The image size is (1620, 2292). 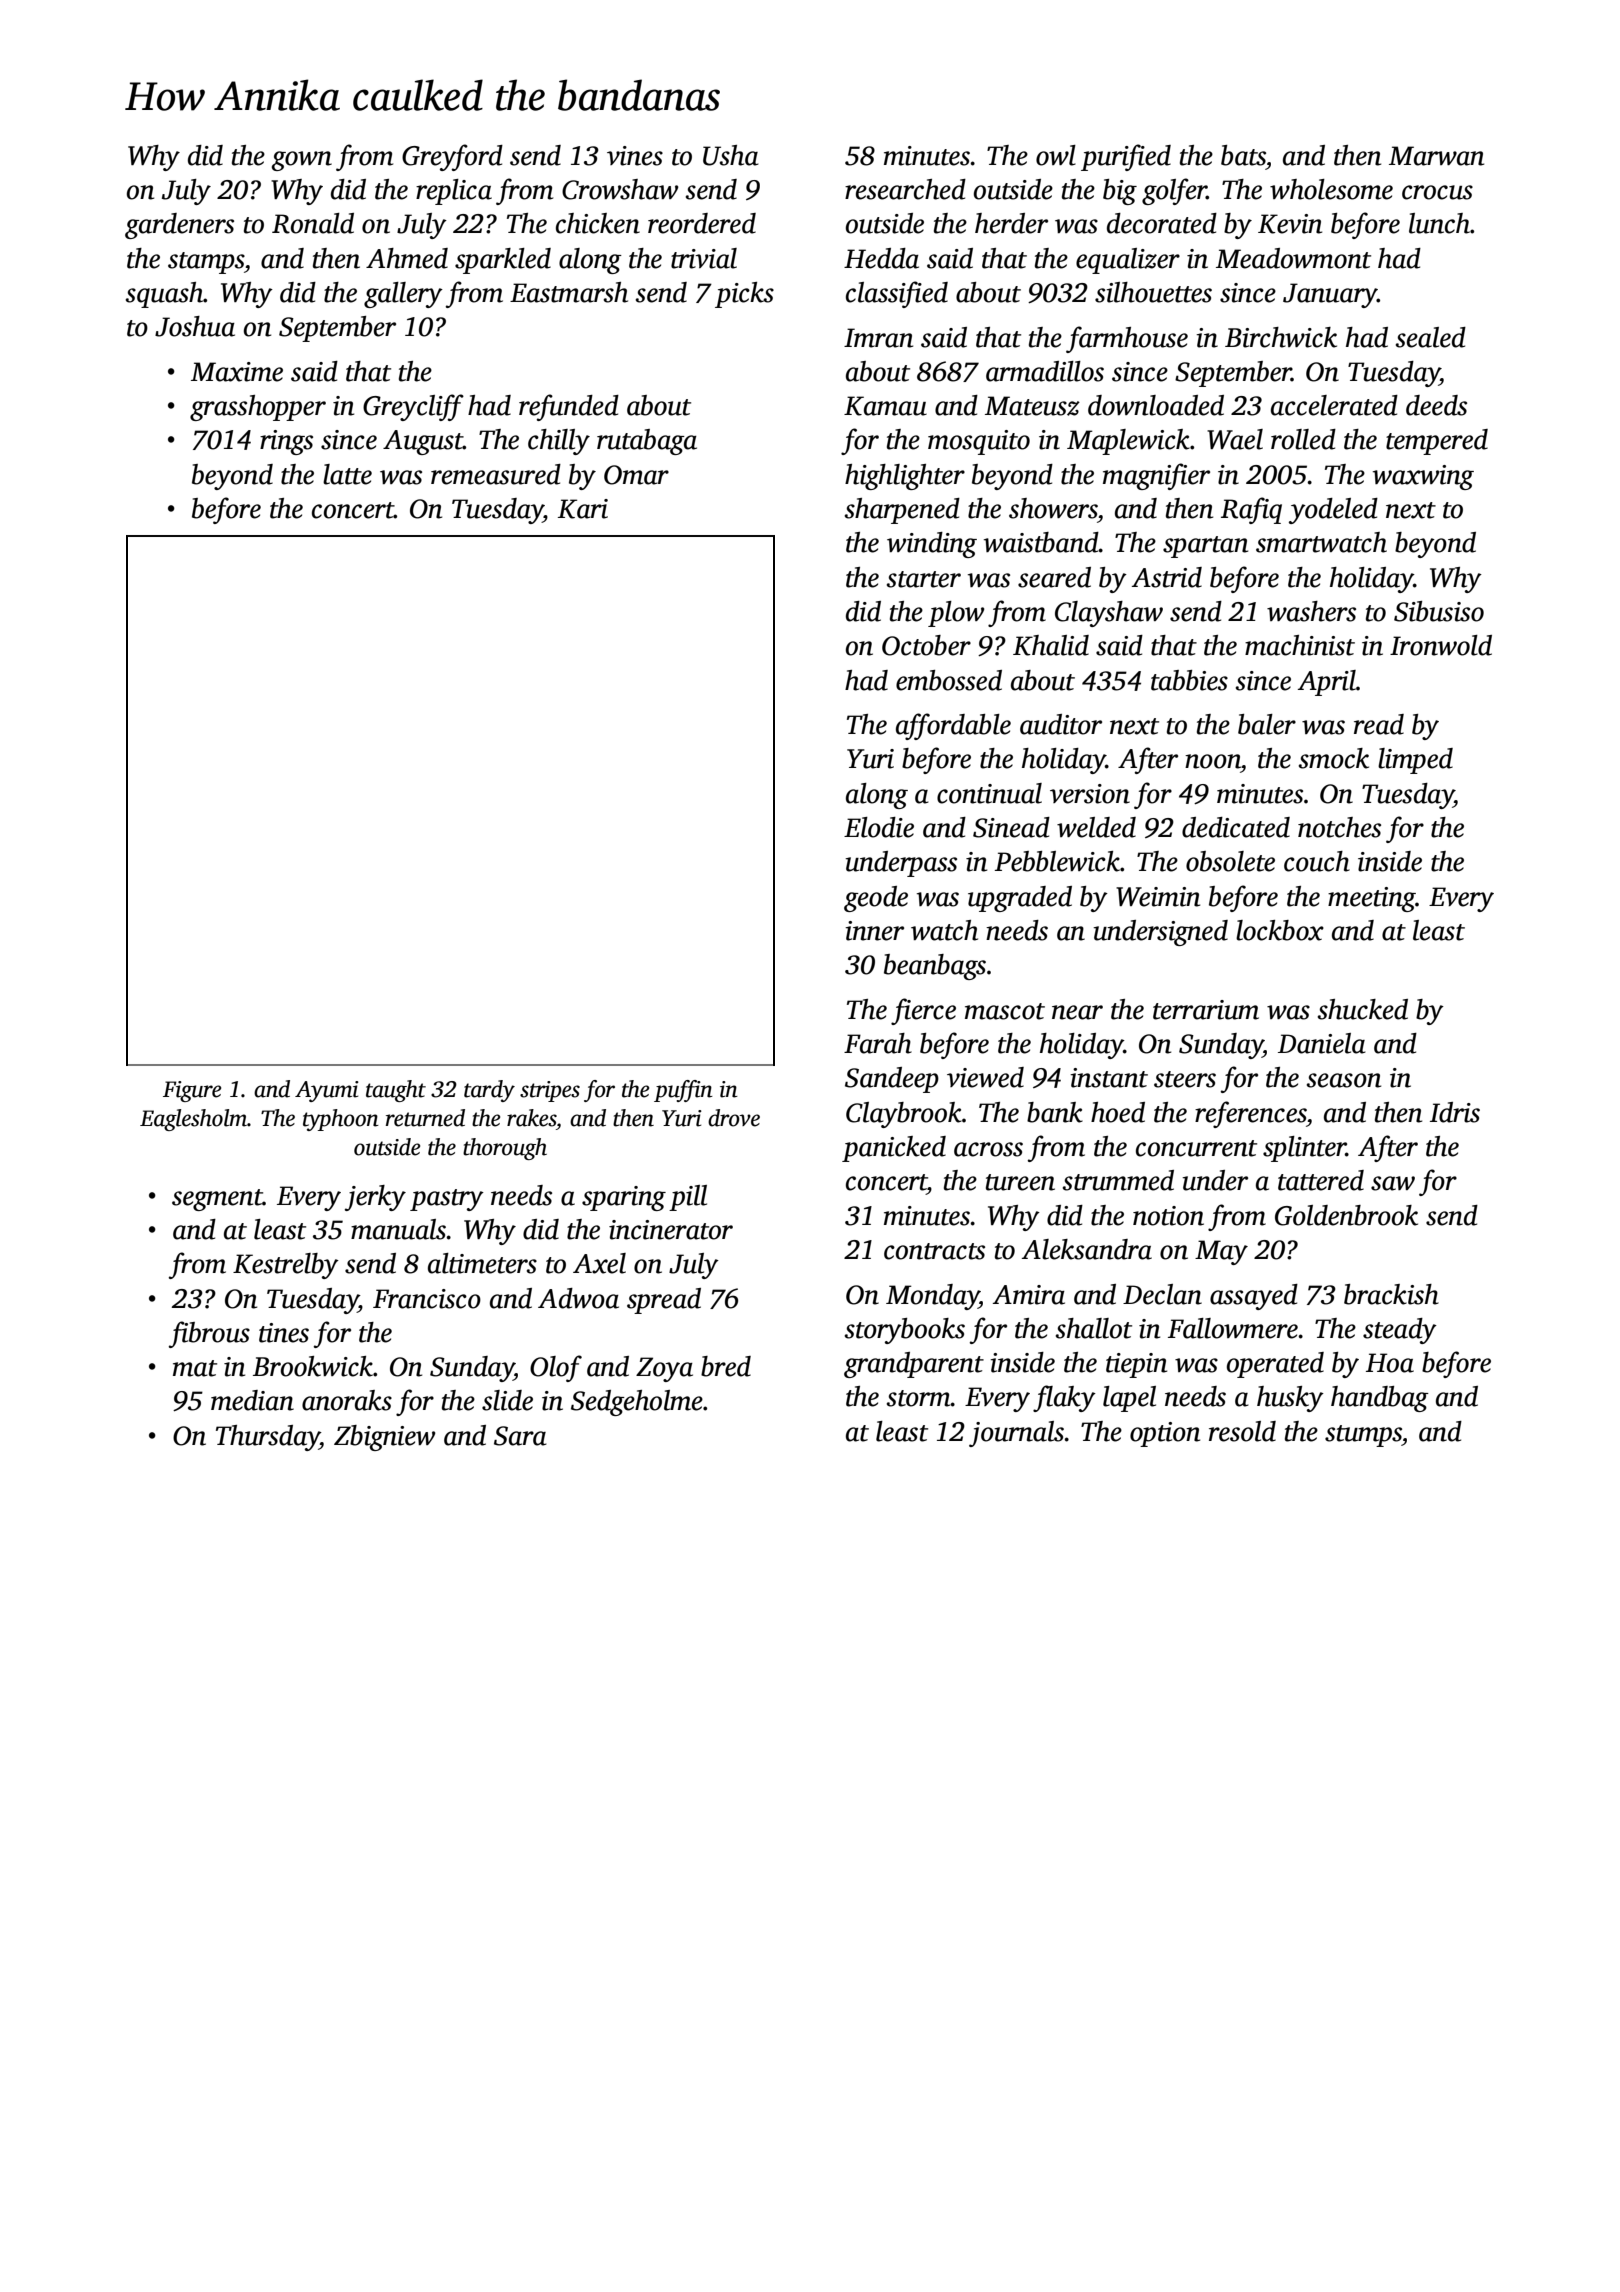 What do you see at coordinates (731, 155) in the page?
I see `Usha` at bounding box center [731, 155].
